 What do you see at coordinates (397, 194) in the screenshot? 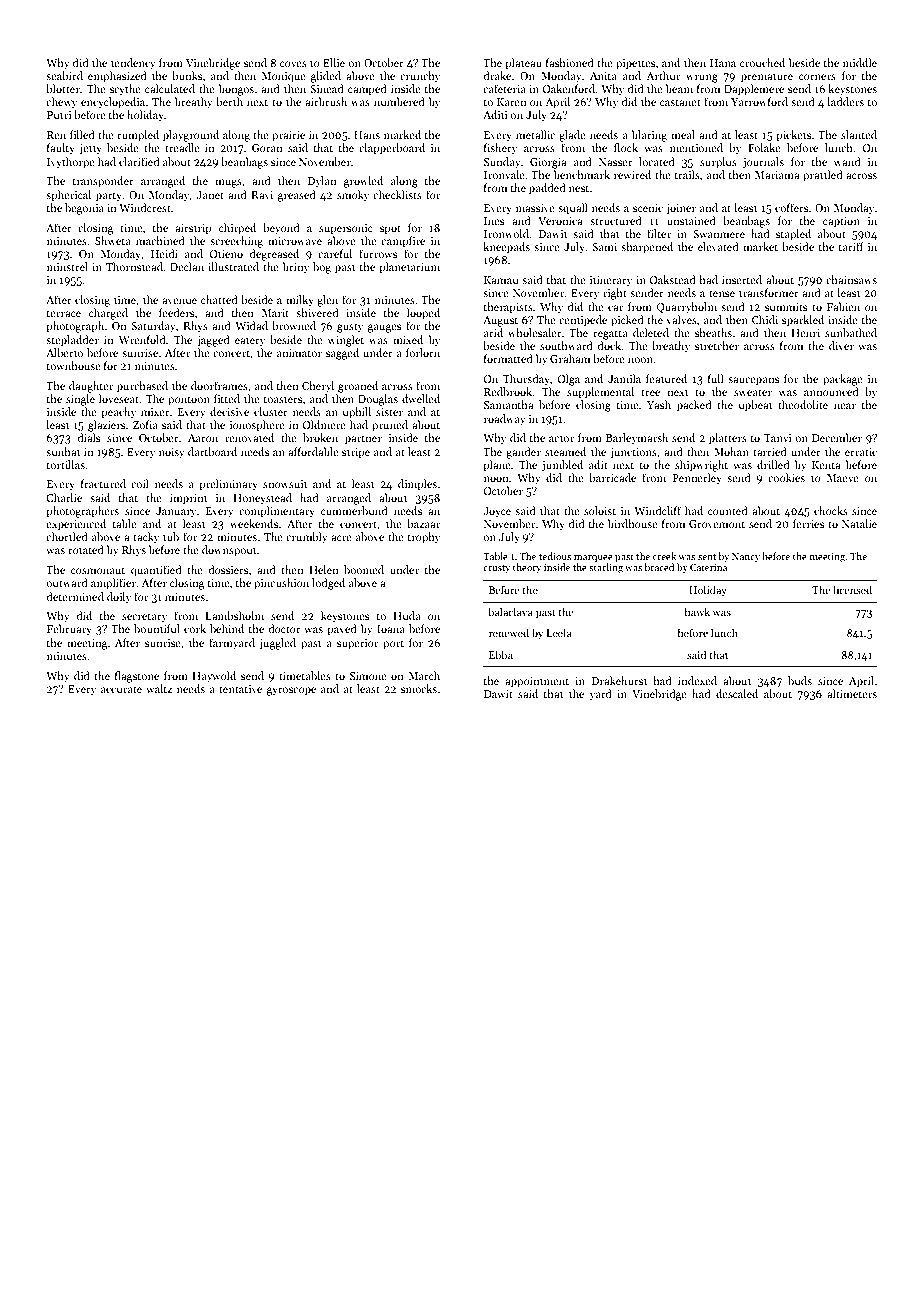
I see `checklists` at bounding box center [397, 194].
